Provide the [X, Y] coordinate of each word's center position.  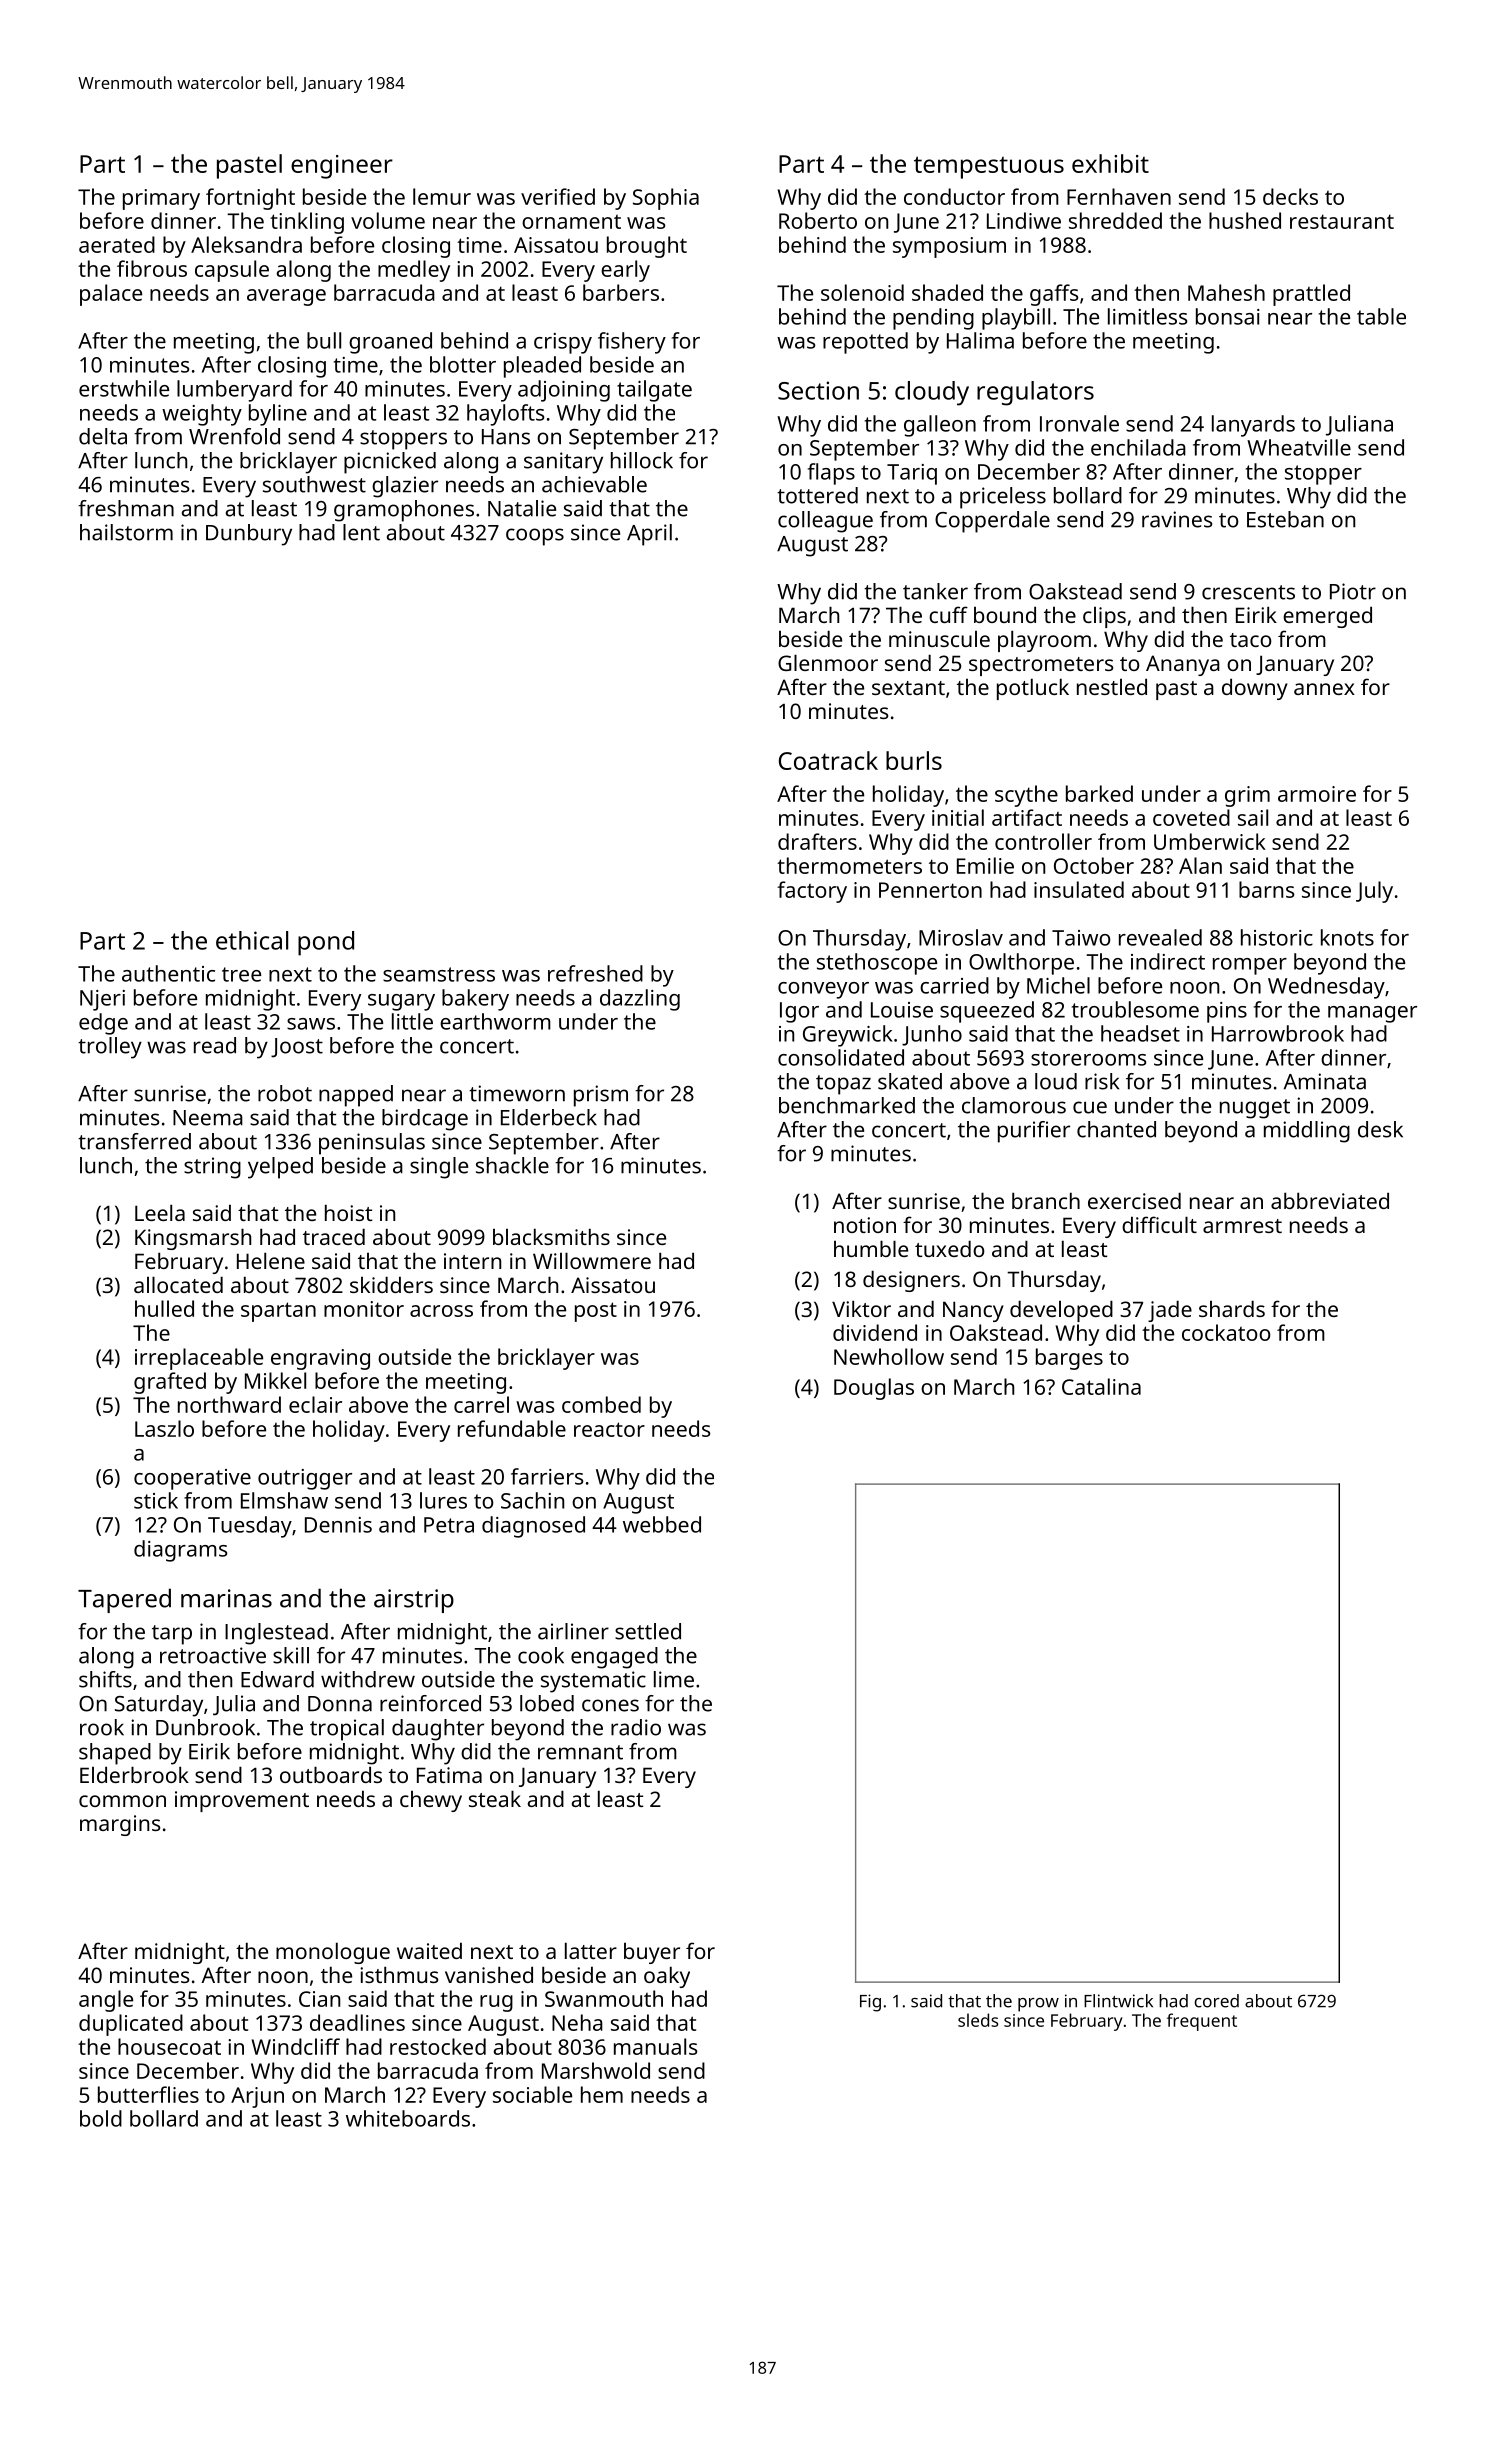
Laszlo [164, 1428]
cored [1216, 2001]
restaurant [1342, 221]
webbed [662, 1524]
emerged [1327, 617]
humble [871, 1248]
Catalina [1101, 1386]
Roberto [818, 220]
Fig [870, 2003]
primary [161, 199]
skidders [391, 1284]
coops [535, 537]
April [649, 535]
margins [120, 1825]
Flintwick [1118, 2001]
